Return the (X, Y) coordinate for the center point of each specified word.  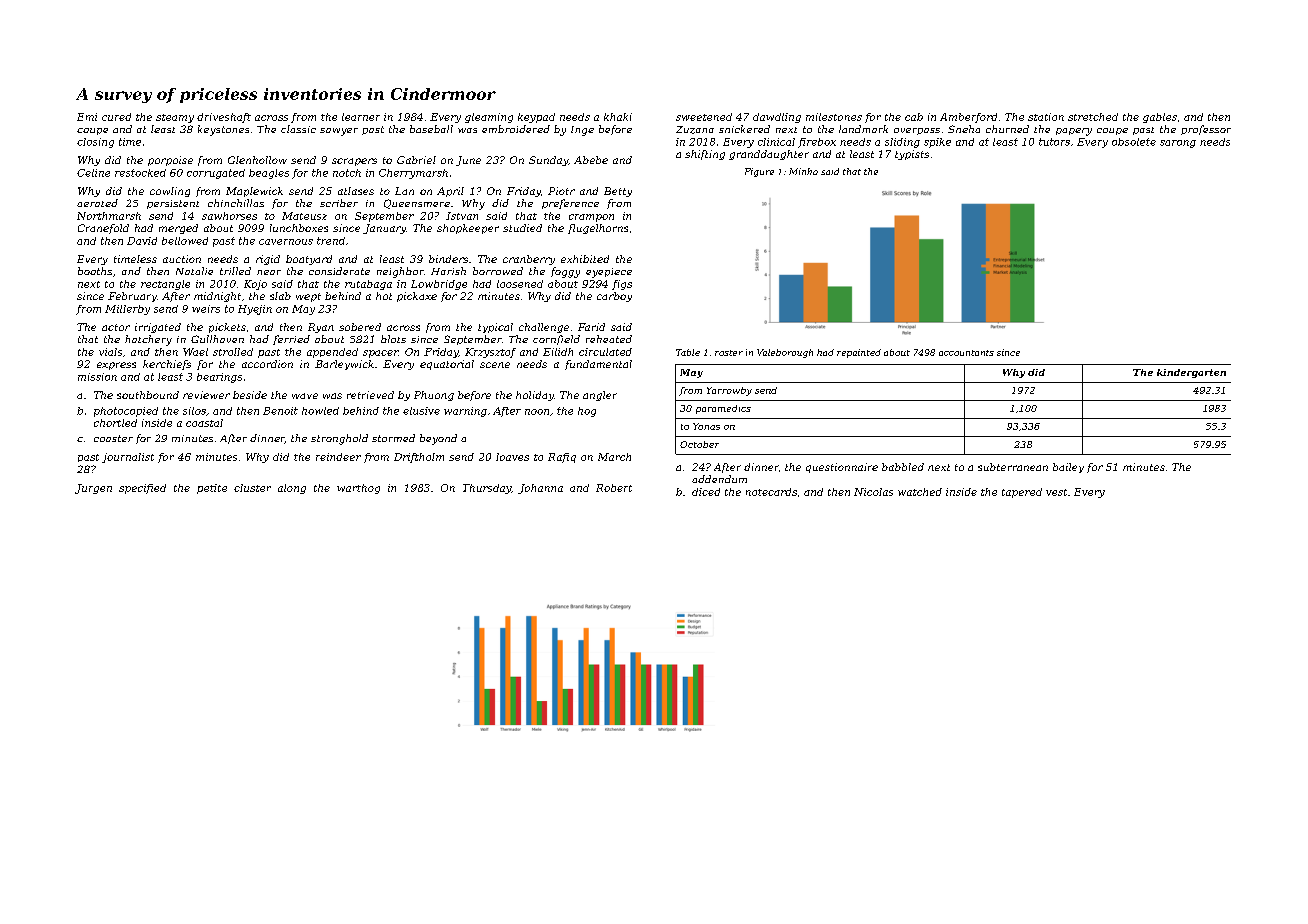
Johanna (540, 489)
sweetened (704, 117)
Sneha (964, 129)
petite (212, 489)
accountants (966, 353)
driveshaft (224, 118)
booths (95, 271)
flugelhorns (598, 229)
